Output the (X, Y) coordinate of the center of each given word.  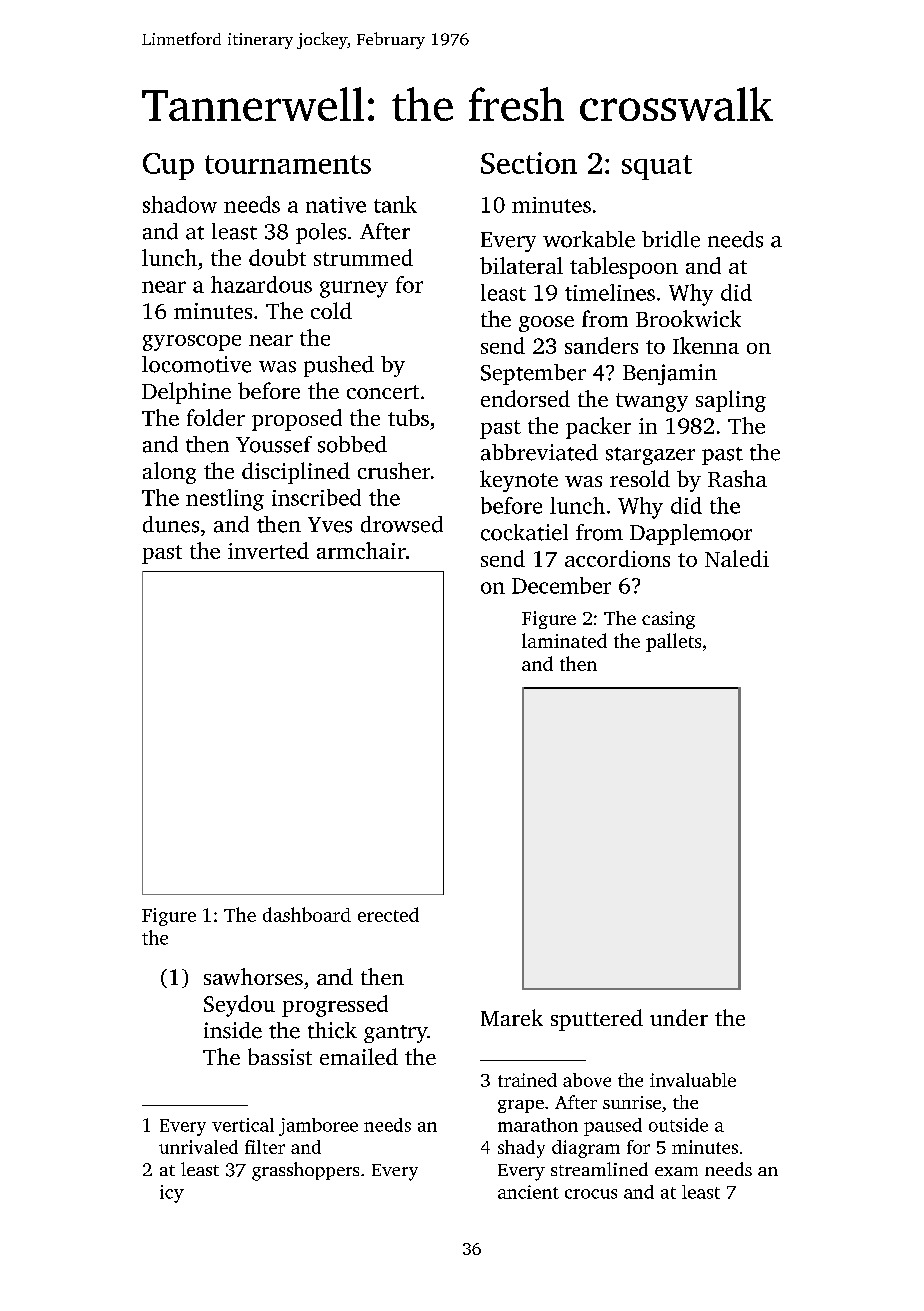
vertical (243, 1125)
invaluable (693, 1080)
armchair (361, 550)
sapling (731, 401)
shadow (180, 204)
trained (527, 1080)
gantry (396, 1034)
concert (383, 392)
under (679, 1017)
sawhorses (253, 976)
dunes (171, 524)
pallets (673, 642)
